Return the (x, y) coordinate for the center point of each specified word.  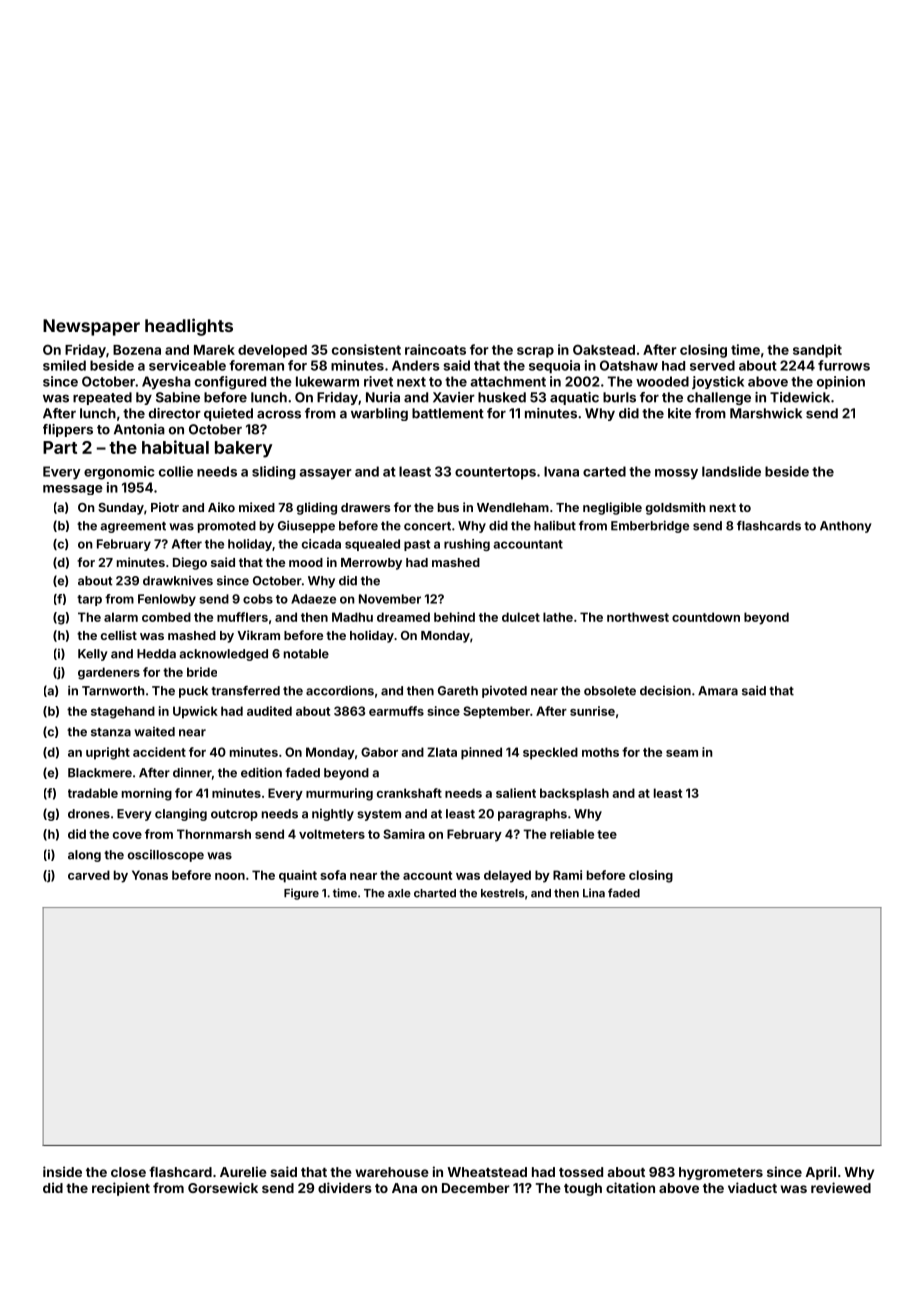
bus (448, 507)
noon (230, 876)
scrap (535, 352)
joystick (718, 382)
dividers (345, 1187)
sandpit (817, 351)
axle (399, 893)
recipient (121, 1189)
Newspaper (91, 327)
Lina (594, 893)
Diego (190, 563)
